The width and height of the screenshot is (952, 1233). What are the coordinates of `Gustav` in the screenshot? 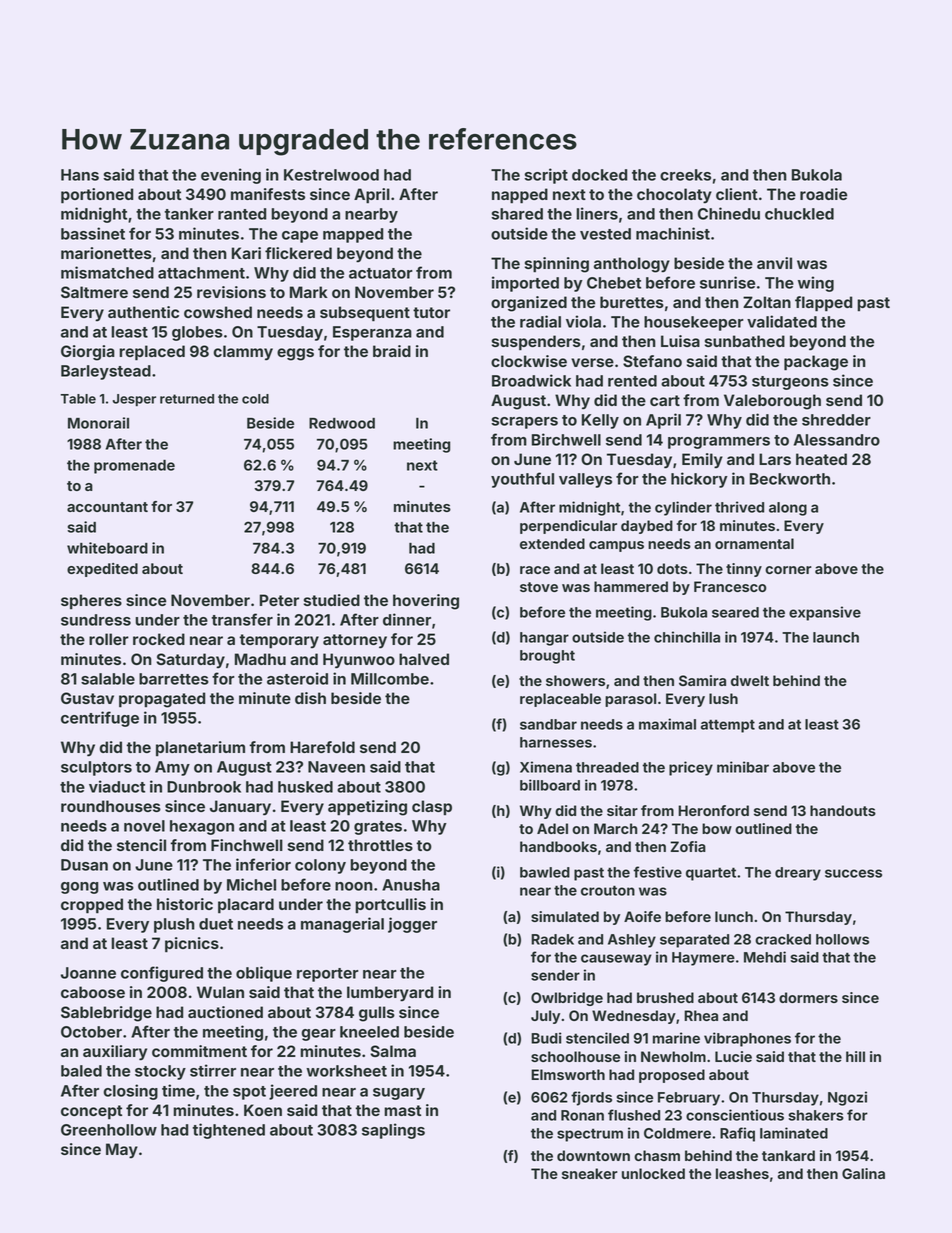 It's located at (87, 698).
